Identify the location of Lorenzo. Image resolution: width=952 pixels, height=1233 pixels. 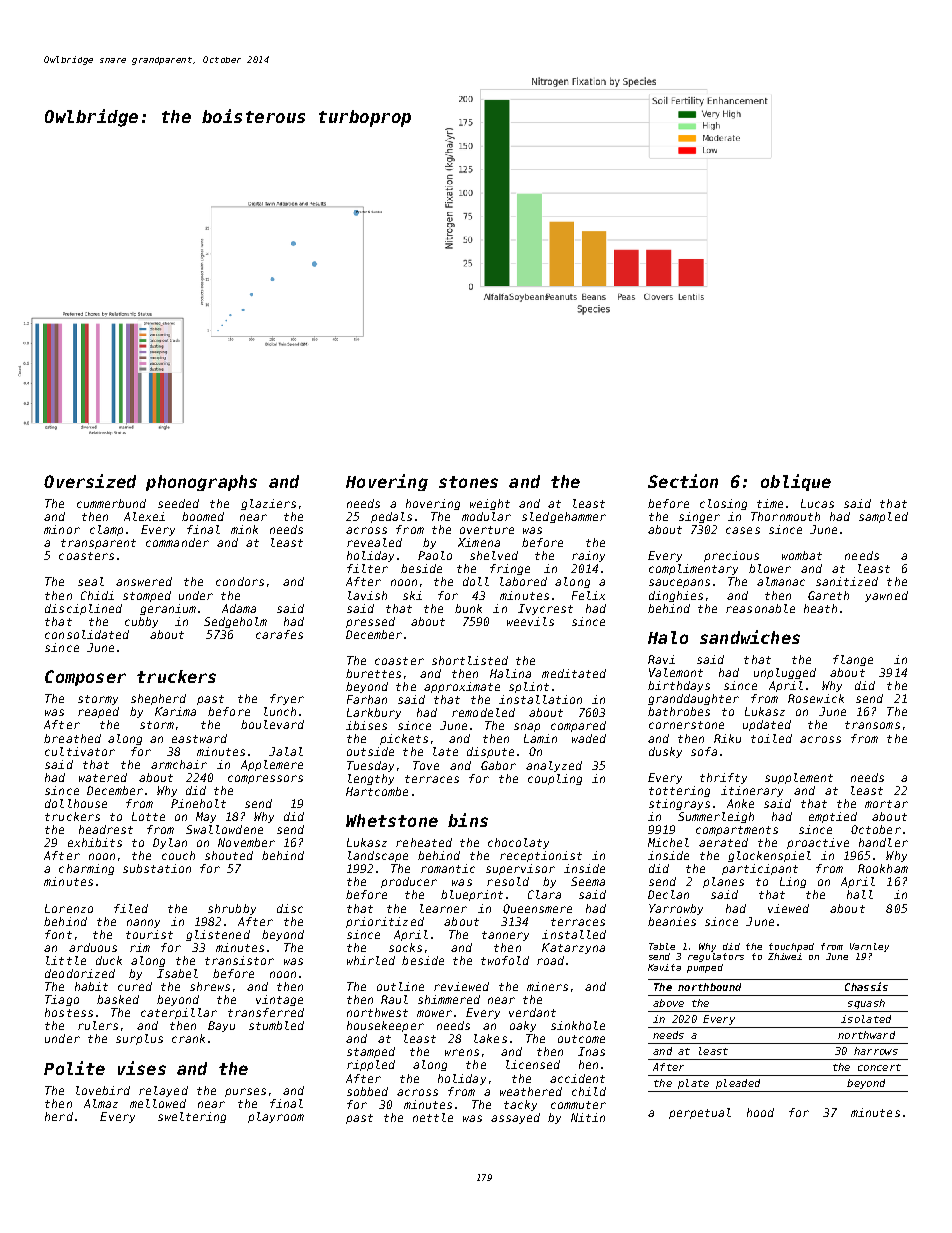
(69, 908).
